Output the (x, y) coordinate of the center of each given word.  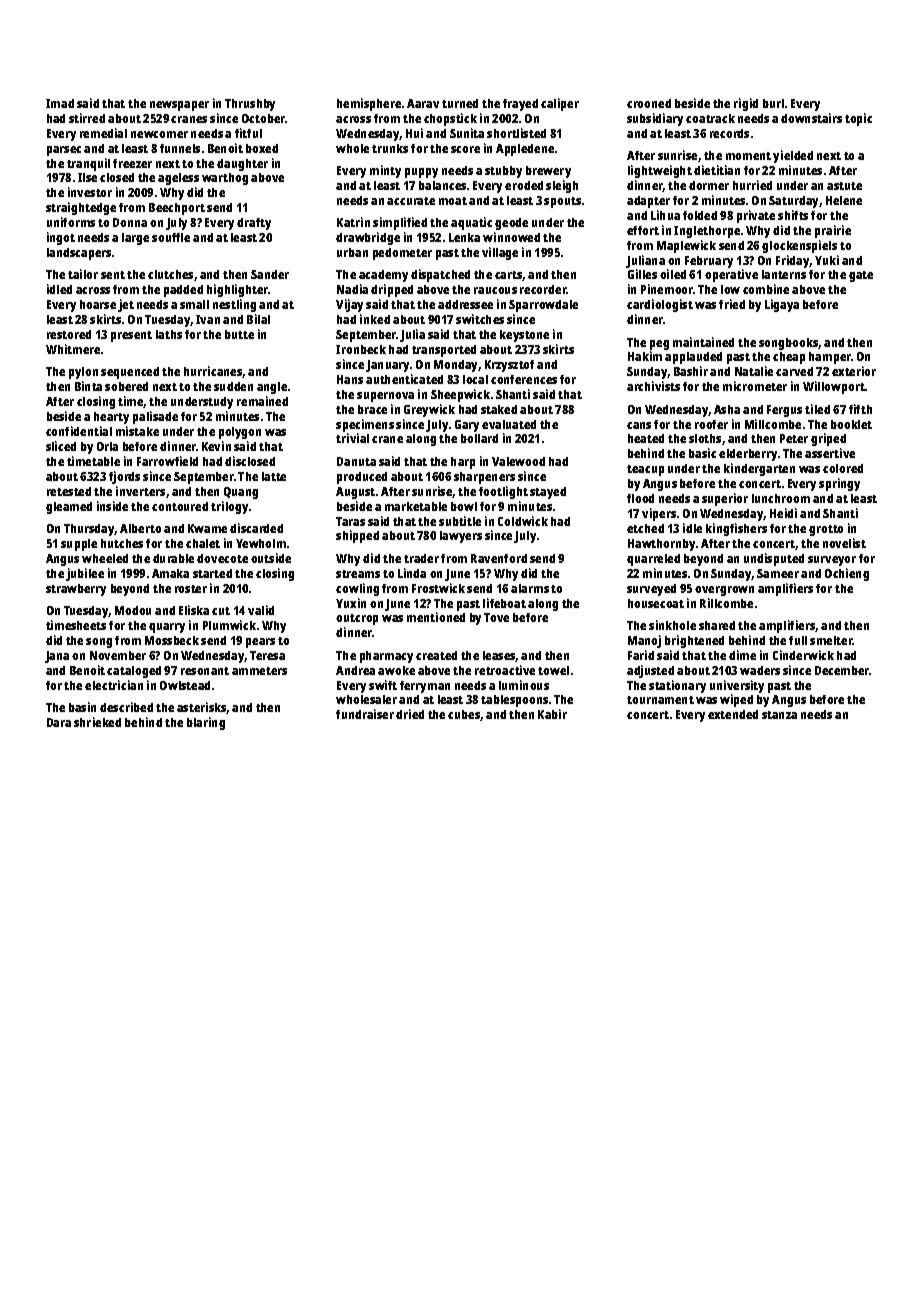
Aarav (423, 103)
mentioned (436, 617)
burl (773, 103)
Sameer (778, 573)
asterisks (202, 708)
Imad (60, 103)
